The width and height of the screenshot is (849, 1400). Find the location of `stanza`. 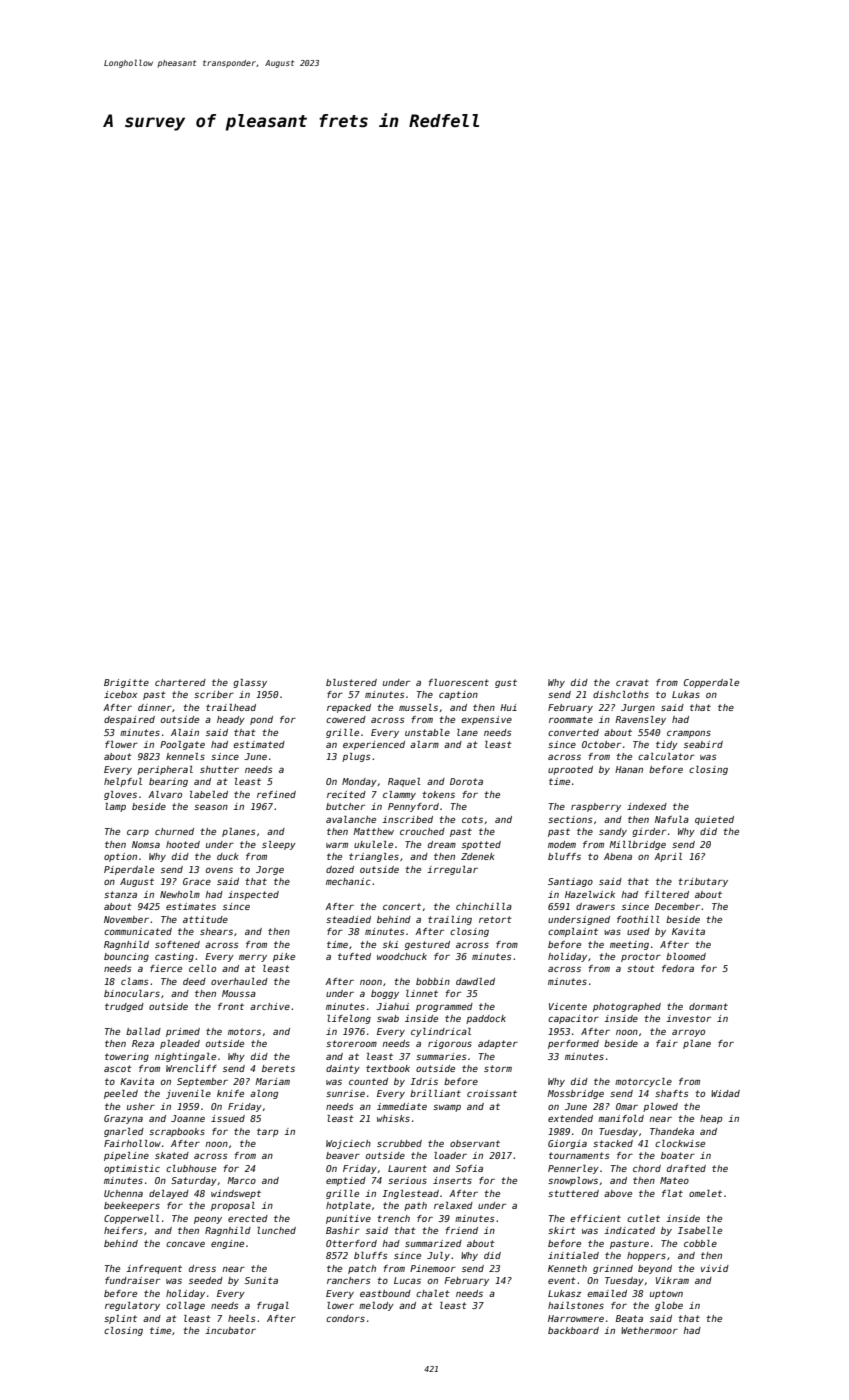

stanza is located at coordinates (120, 894).
